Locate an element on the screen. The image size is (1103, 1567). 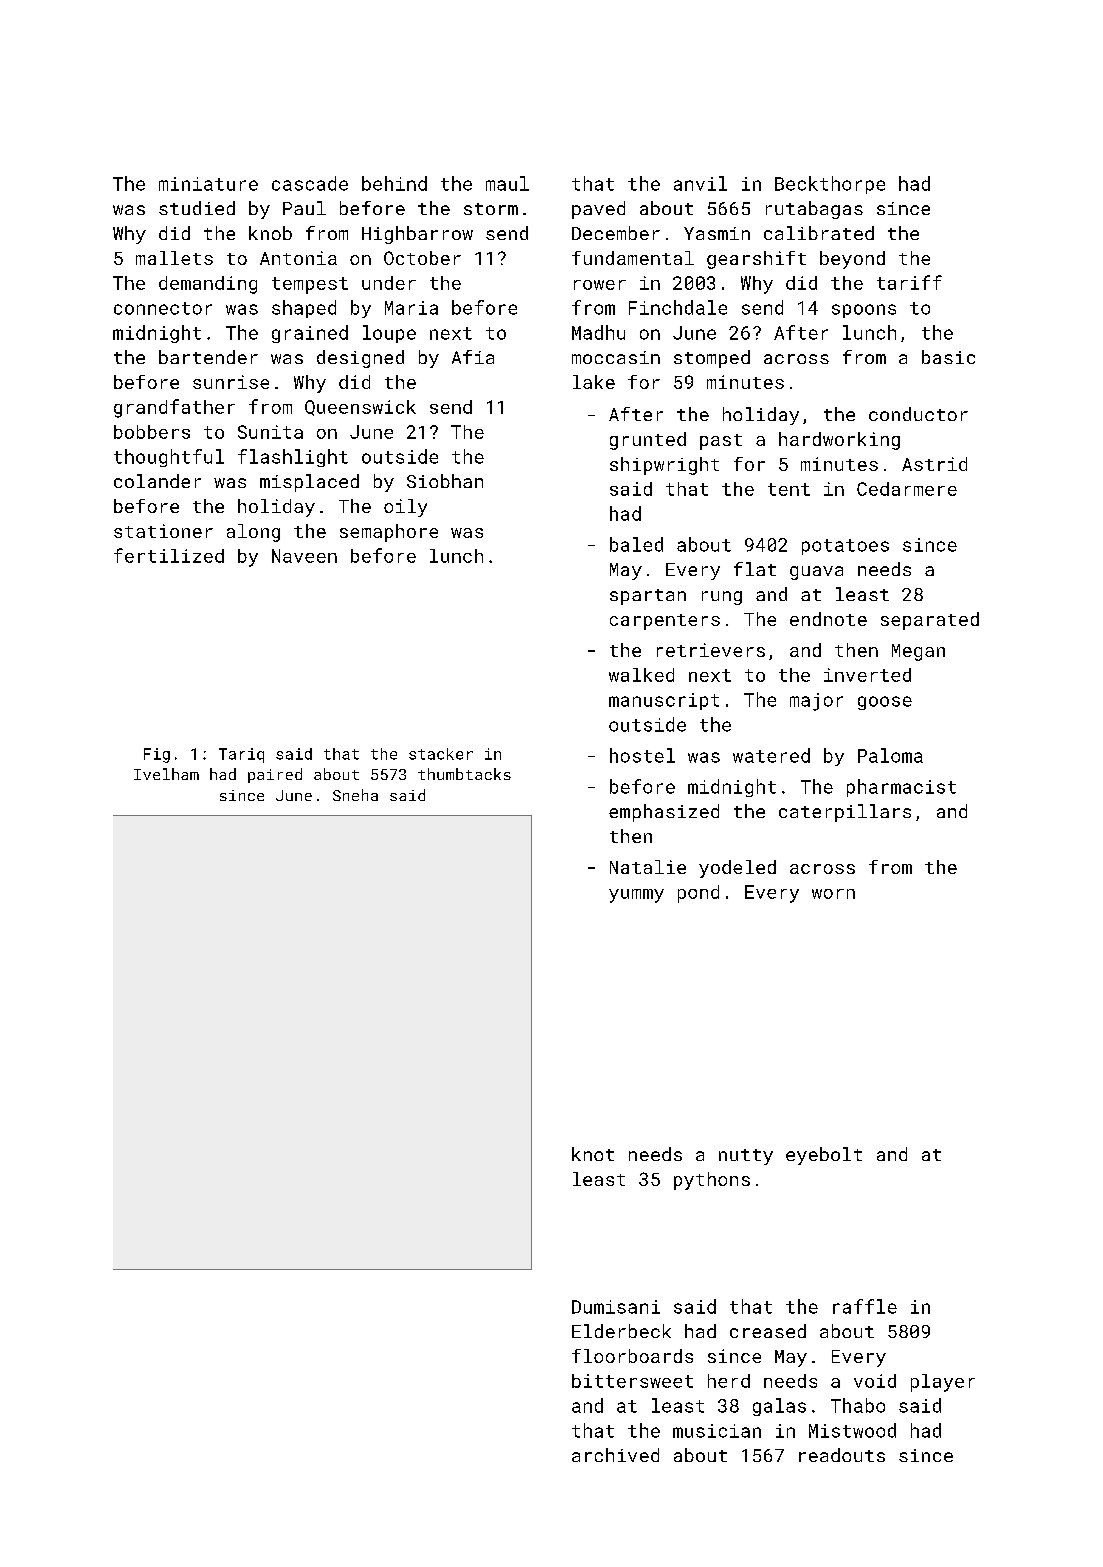
yummy is located at coordinates (636, 896).
